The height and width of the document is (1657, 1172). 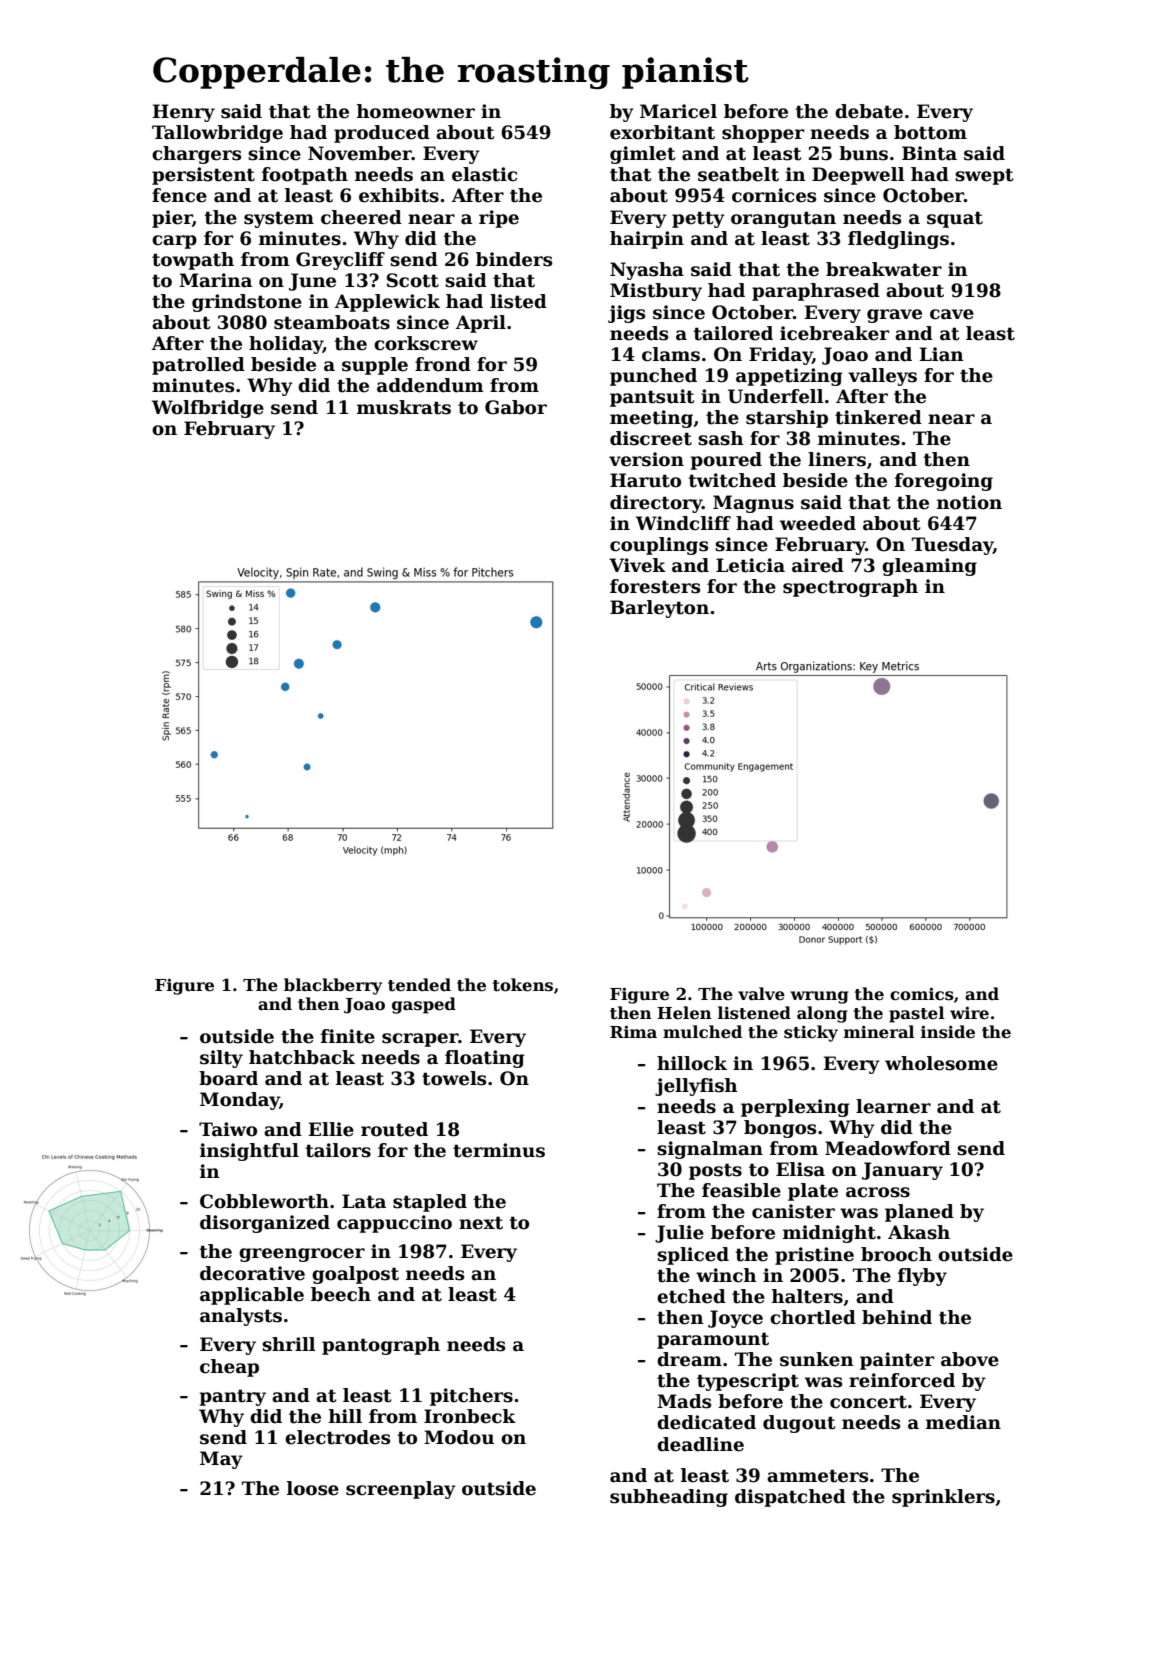 I want to click on silty, so click(x=221, y=1059).
